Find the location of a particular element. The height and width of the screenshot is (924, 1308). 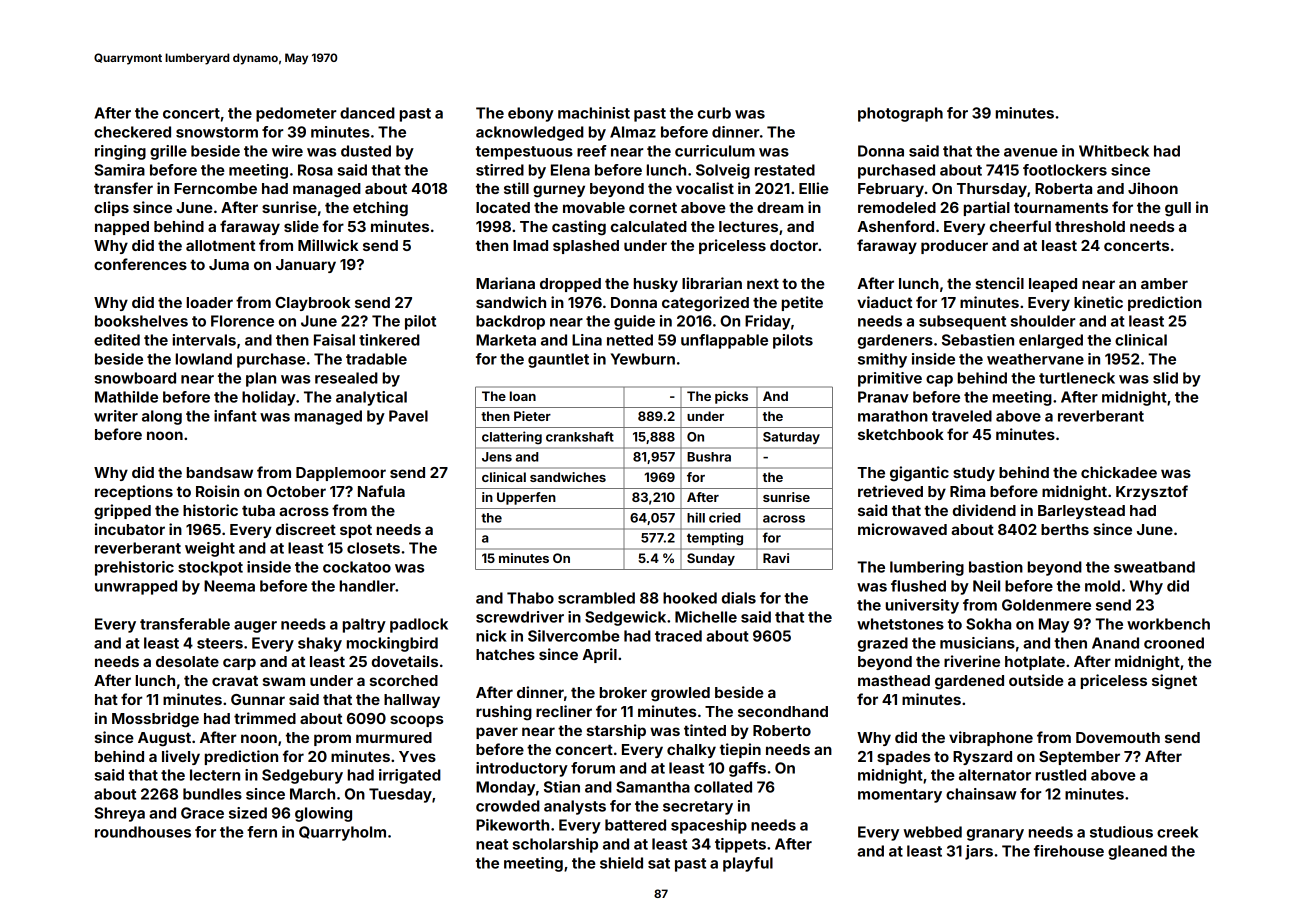

pedometer is located at coordinates (296, 114).
